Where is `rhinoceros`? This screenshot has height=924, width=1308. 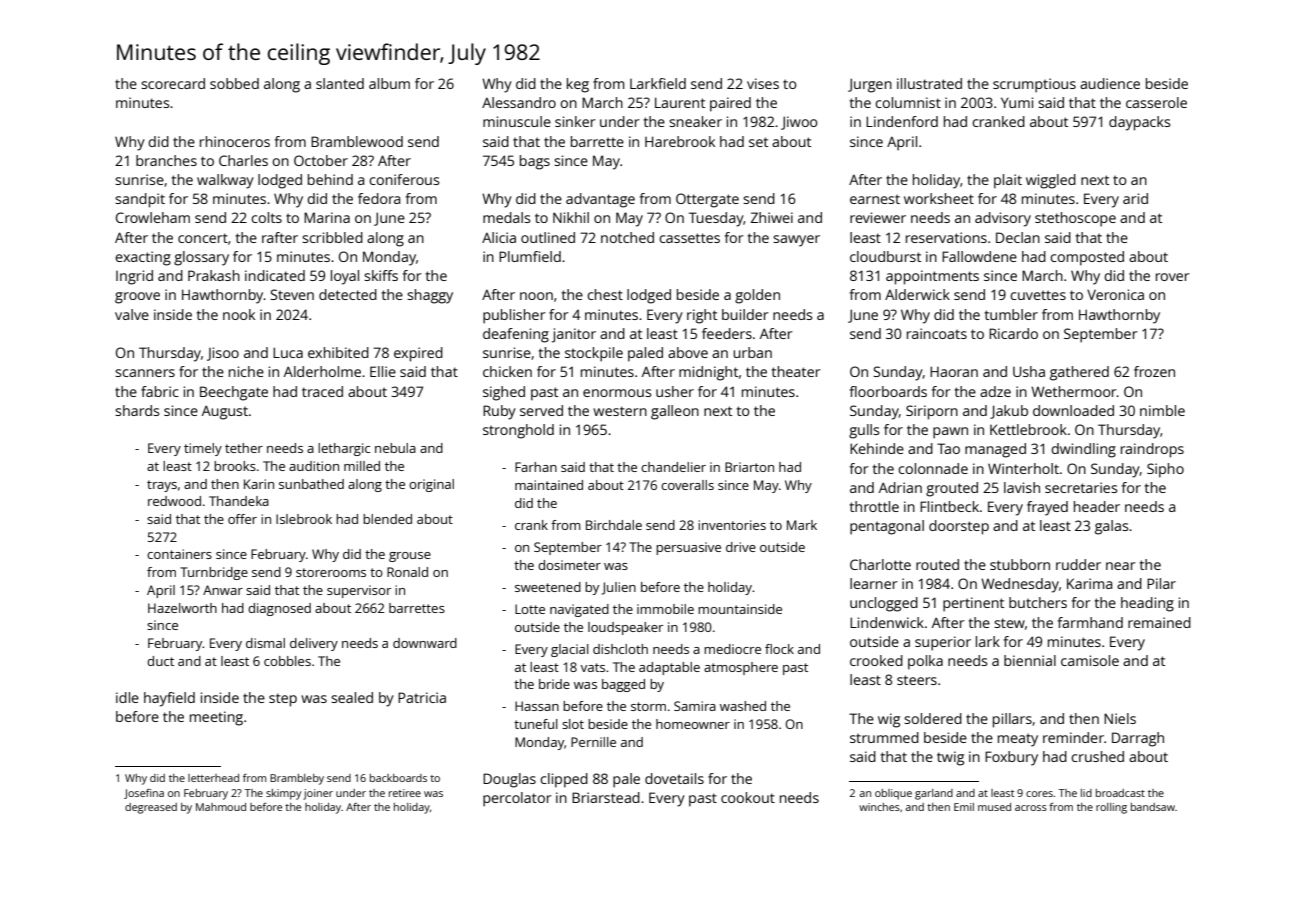
rhinoceros is located at coordinates (235, 141).
